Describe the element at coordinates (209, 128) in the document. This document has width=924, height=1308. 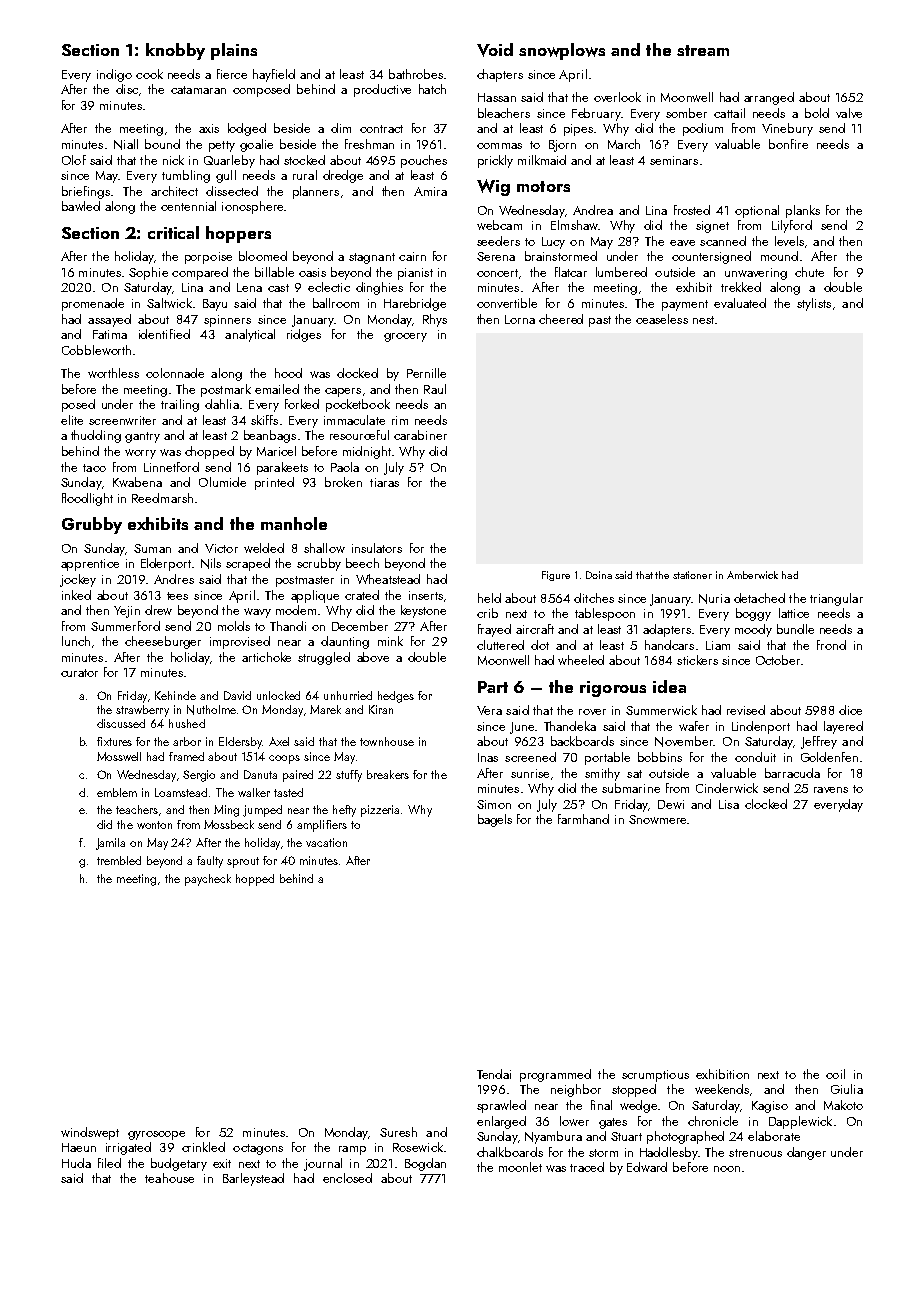
I see `axis` at that location.
